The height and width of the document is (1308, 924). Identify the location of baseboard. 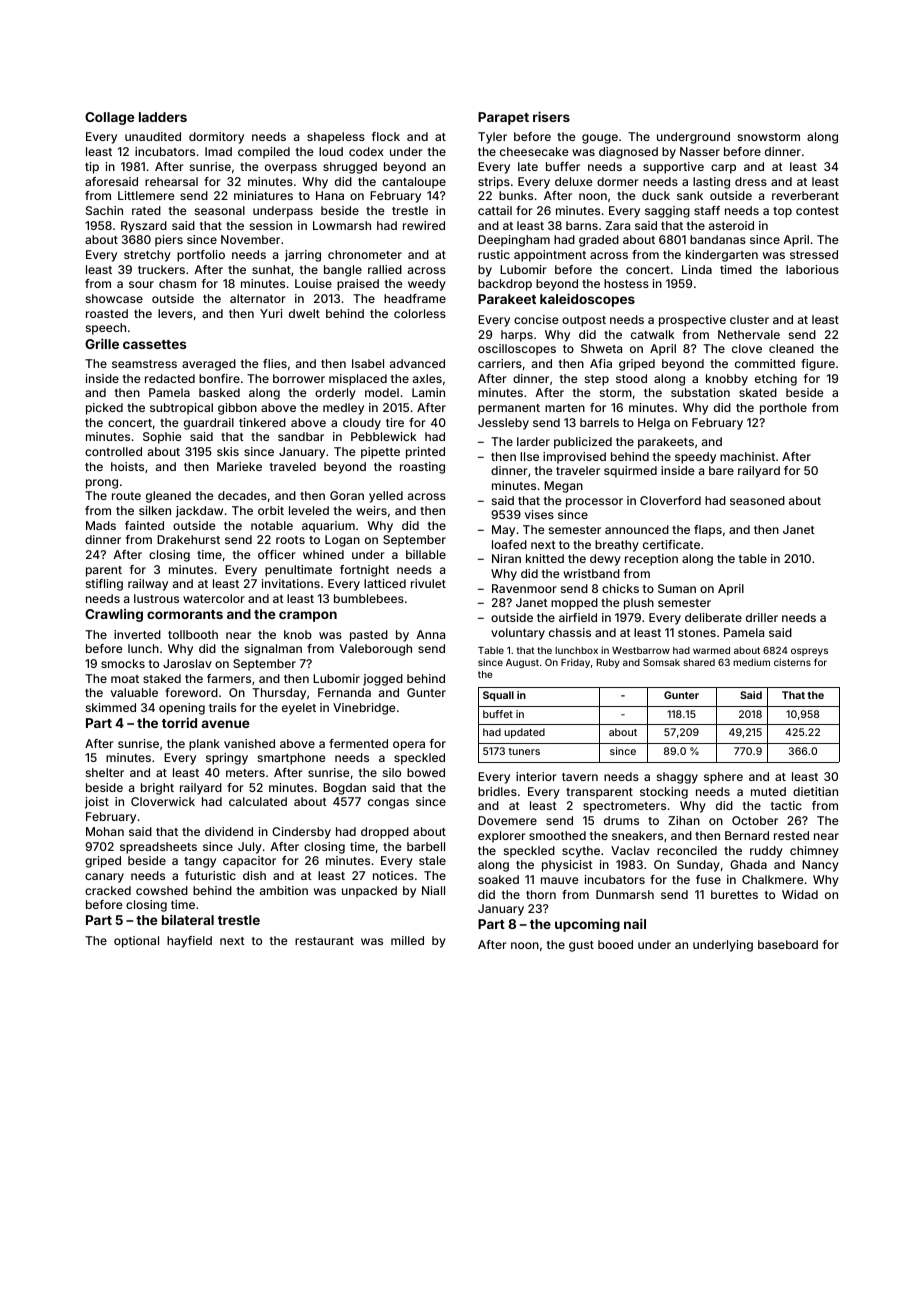
(788, 944).
